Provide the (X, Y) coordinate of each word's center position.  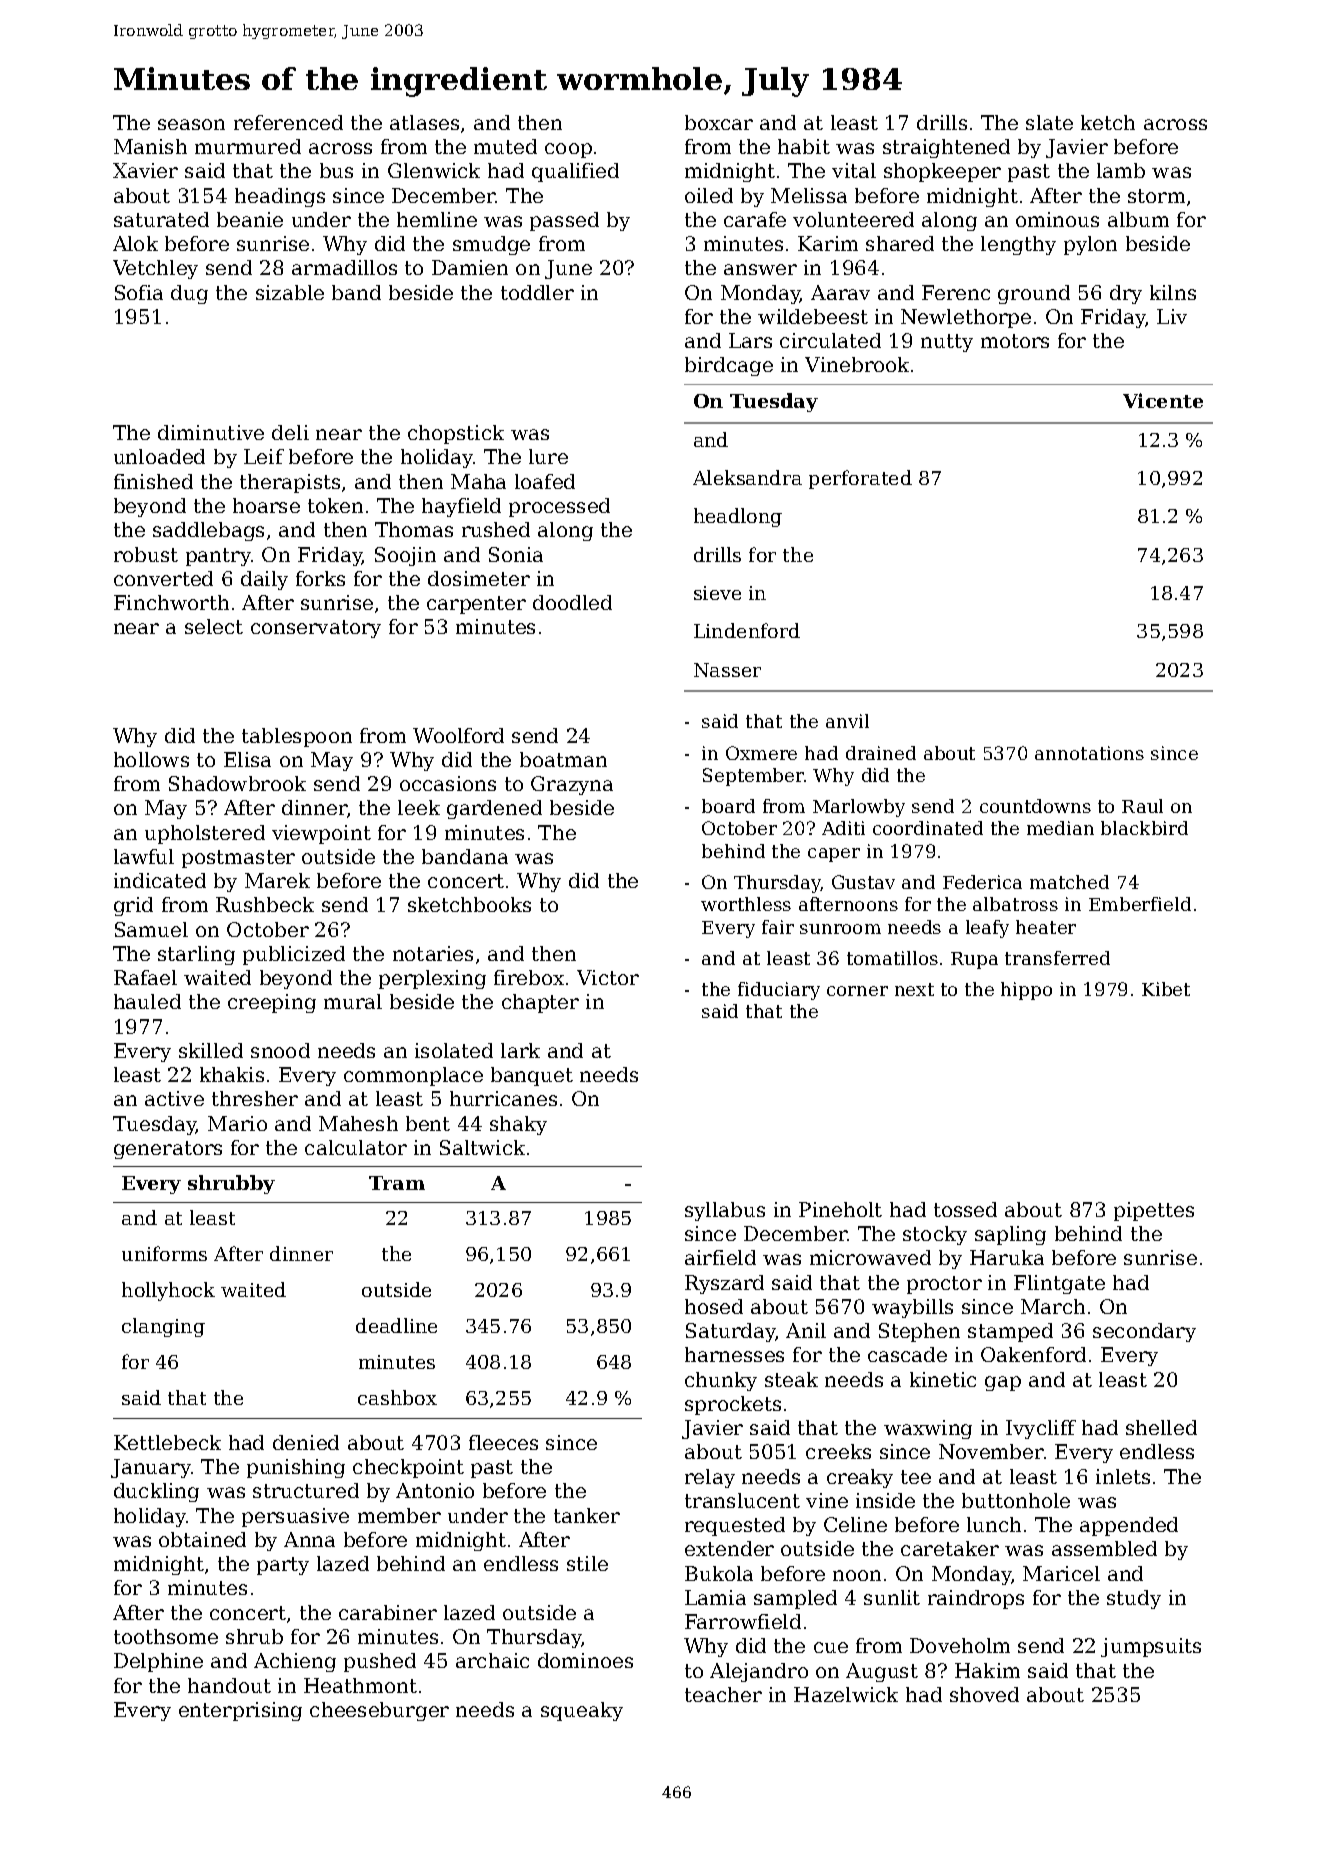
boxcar (719, 122)
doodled (572, 602)
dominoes (585, 1660)
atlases (424, 122)
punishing (296, 1468)
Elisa (247, 759)
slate (1049, 122)
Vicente (1163, 400)
